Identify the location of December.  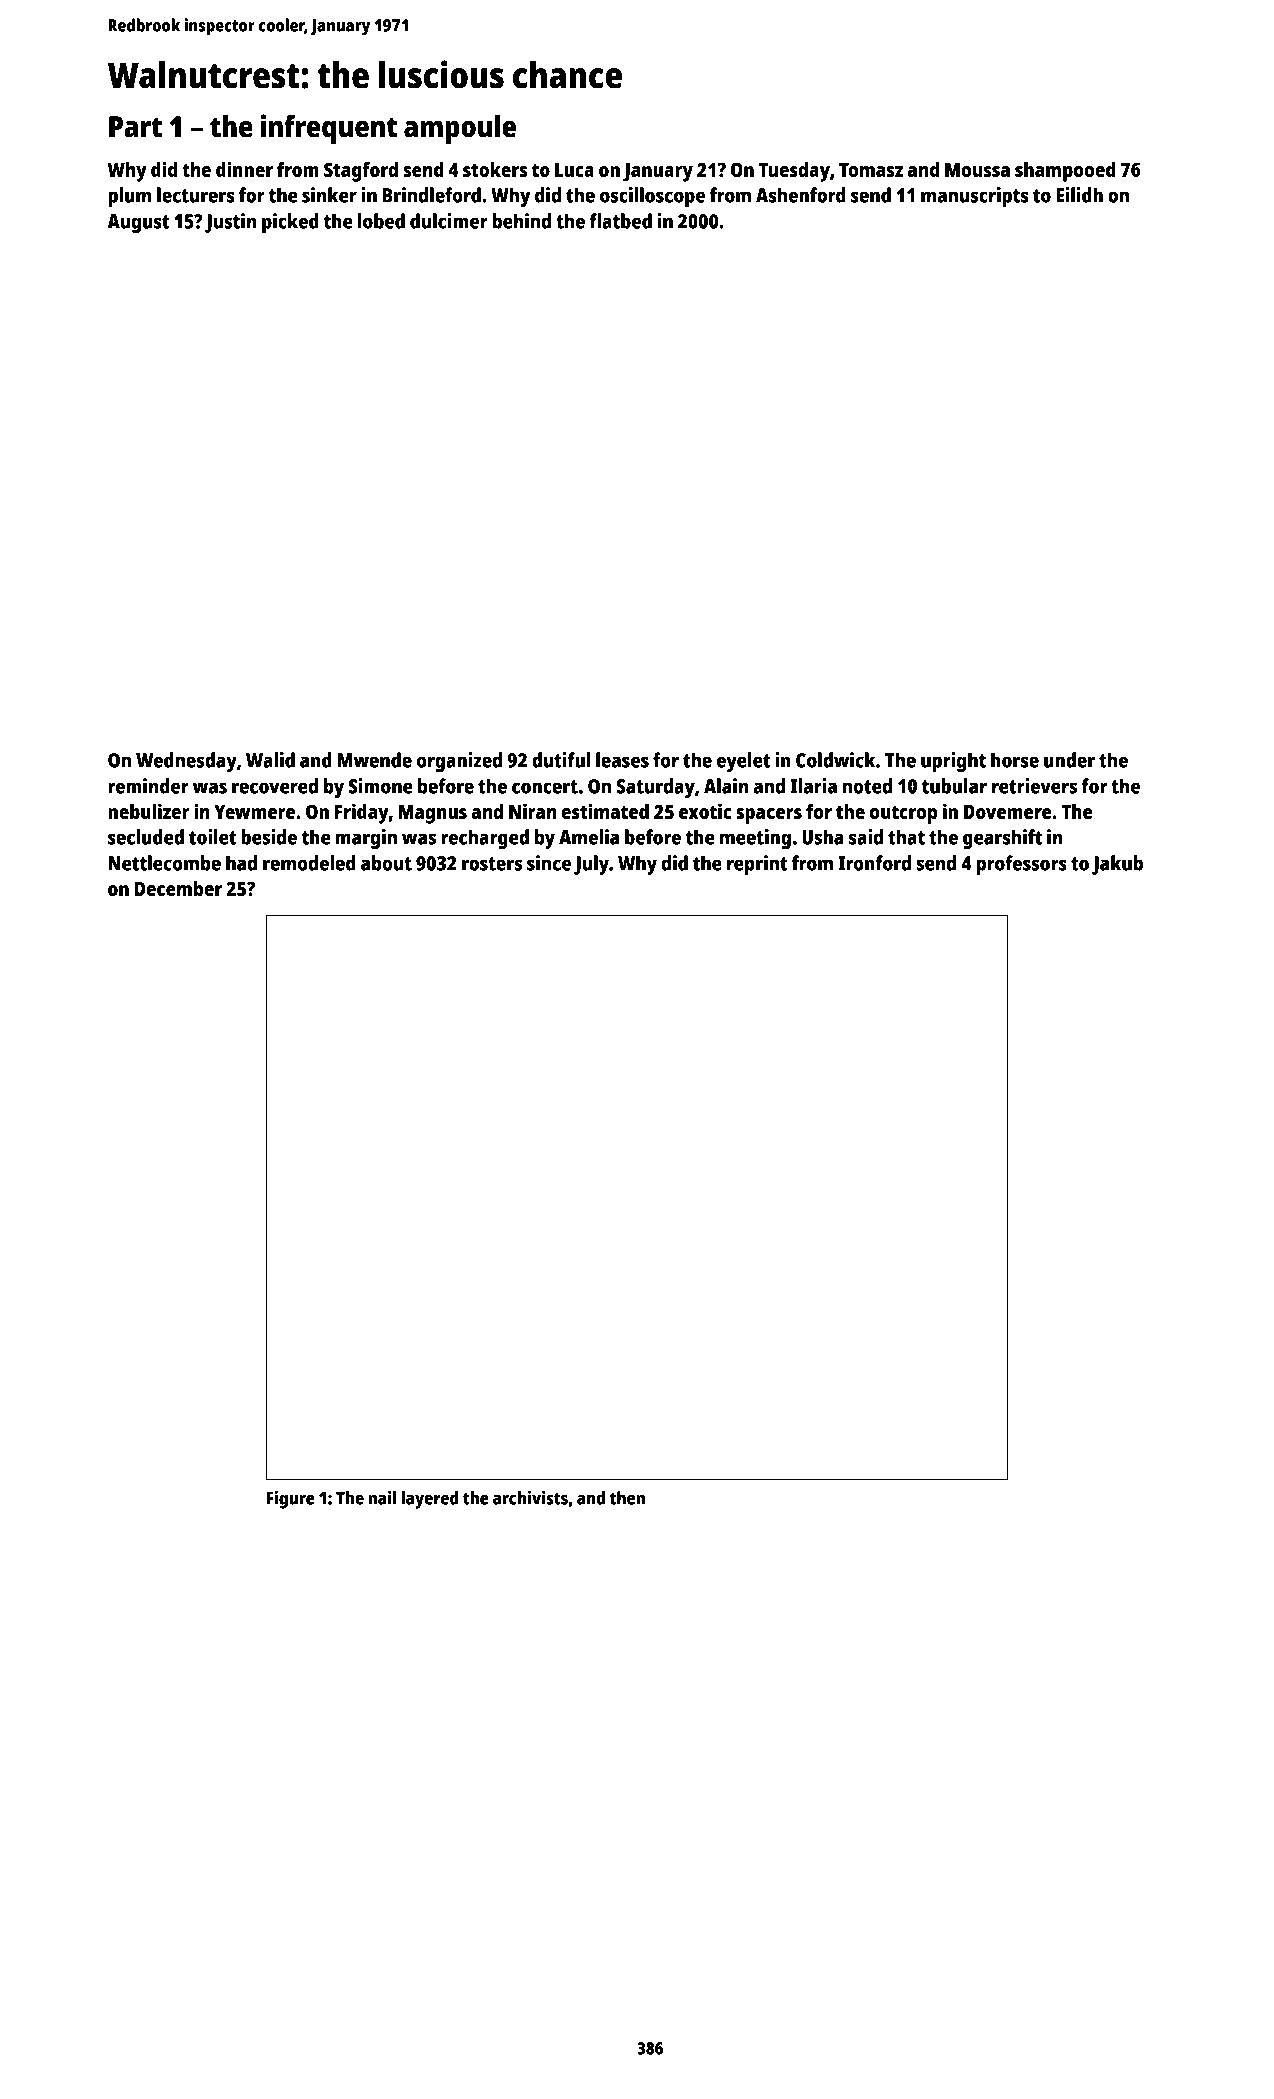
(178, 888).
